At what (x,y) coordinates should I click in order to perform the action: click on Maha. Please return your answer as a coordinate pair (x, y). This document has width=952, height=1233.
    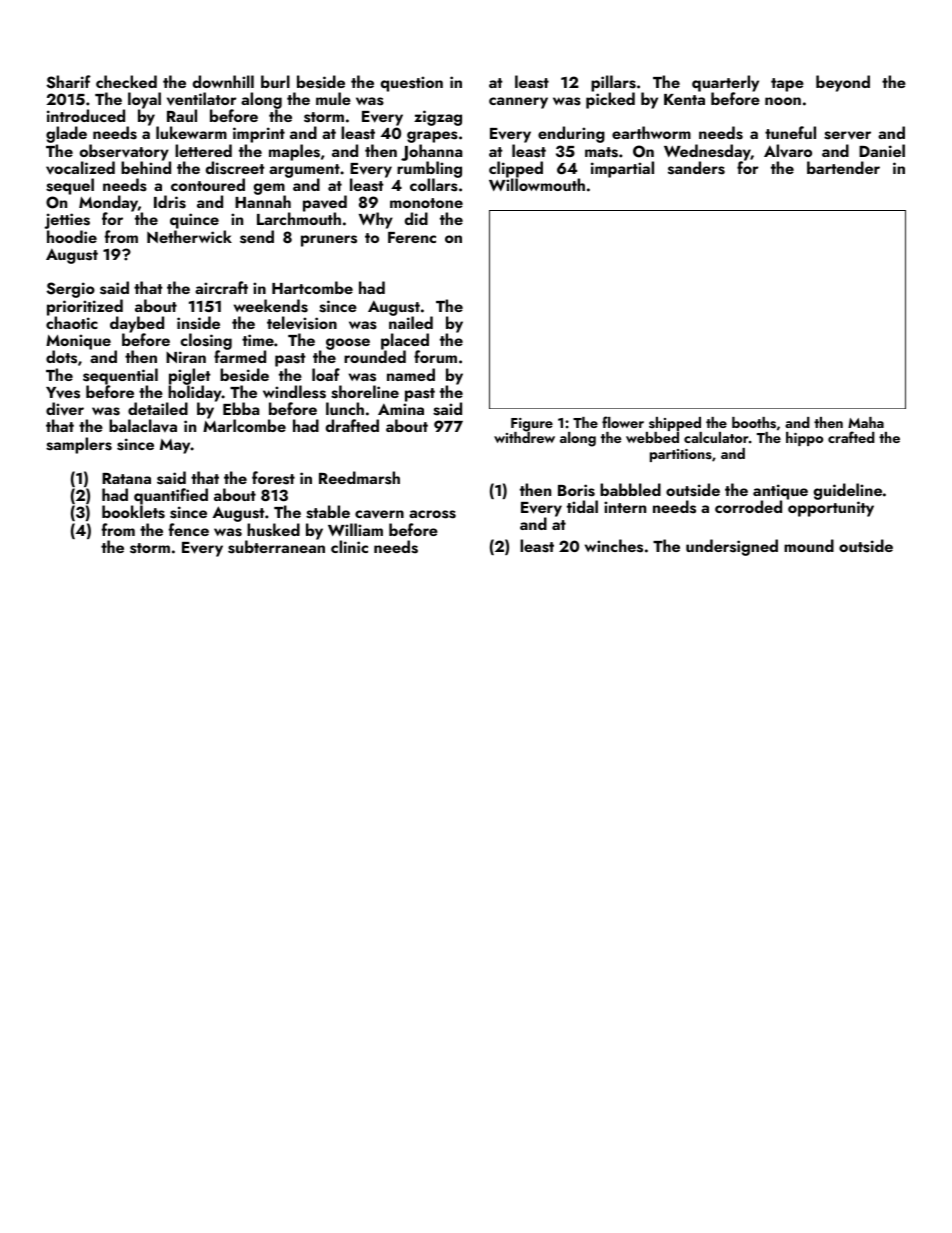
    Looking at the image, I should click on (866, 422).
